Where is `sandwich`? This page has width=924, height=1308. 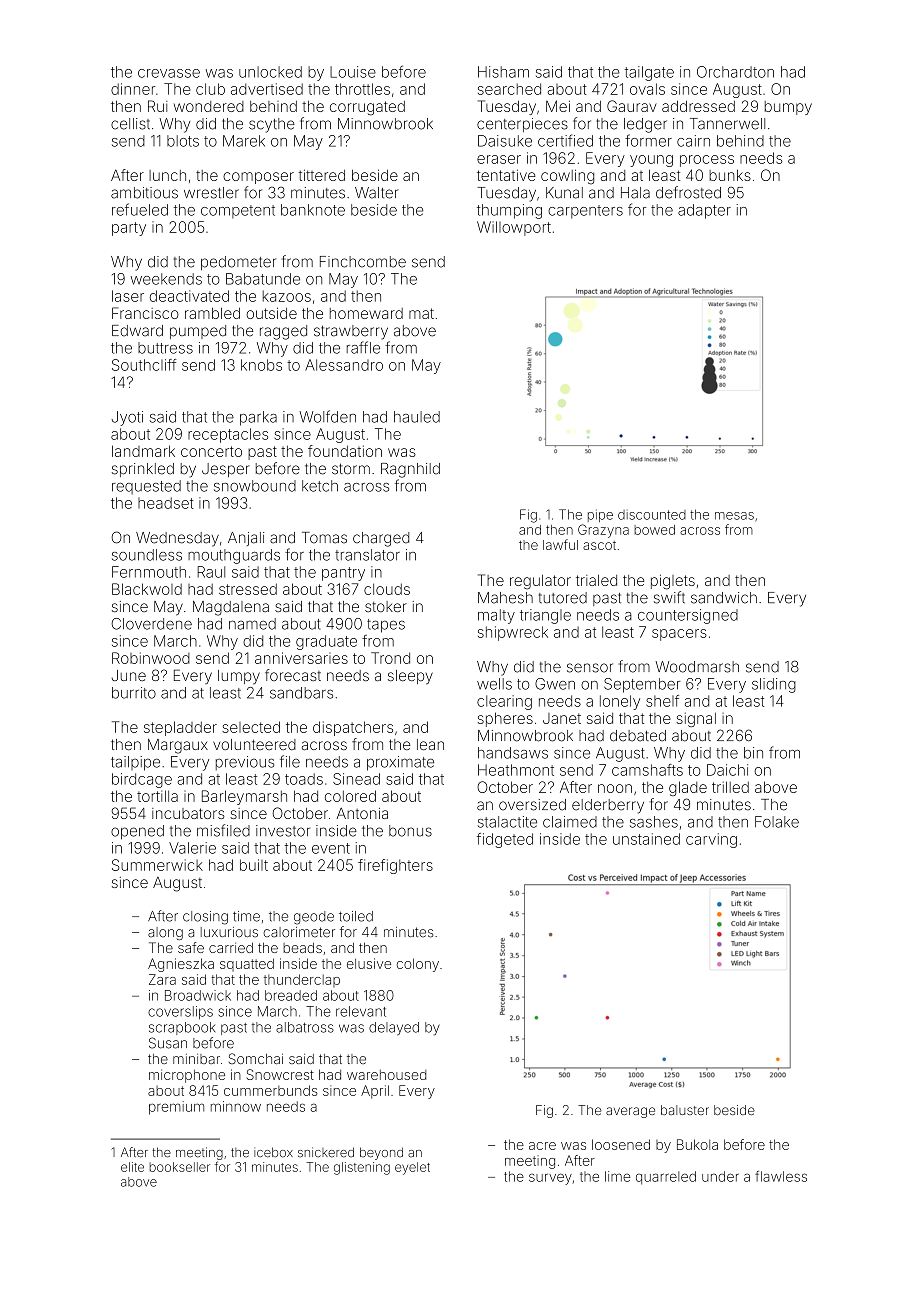
sandwich is located at coordinates (724, 598).
